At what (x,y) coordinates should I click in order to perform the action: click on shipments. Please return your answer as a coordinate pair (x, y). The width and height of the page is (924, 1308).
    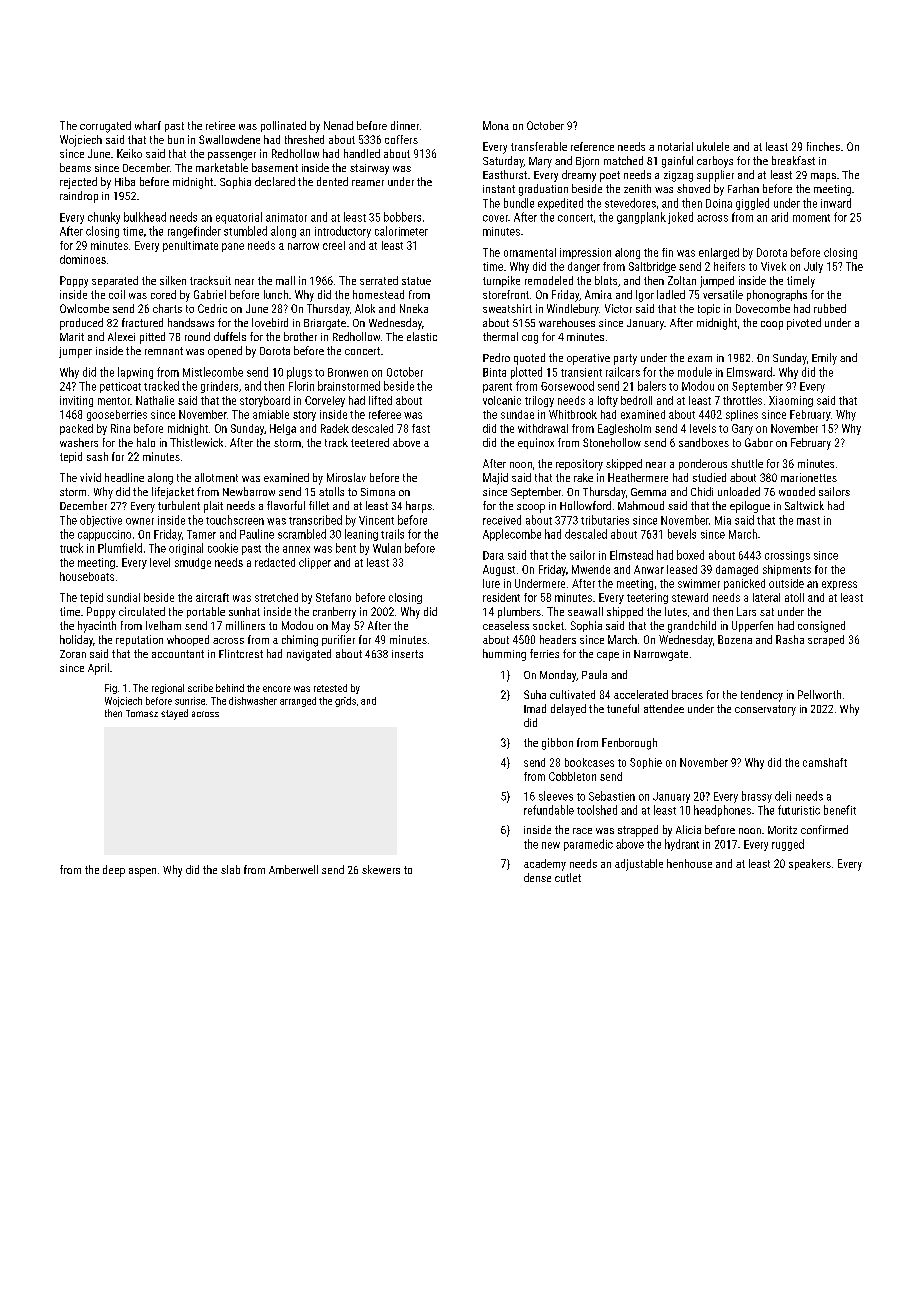
    Looking at the image, I should click on (787, 570).
